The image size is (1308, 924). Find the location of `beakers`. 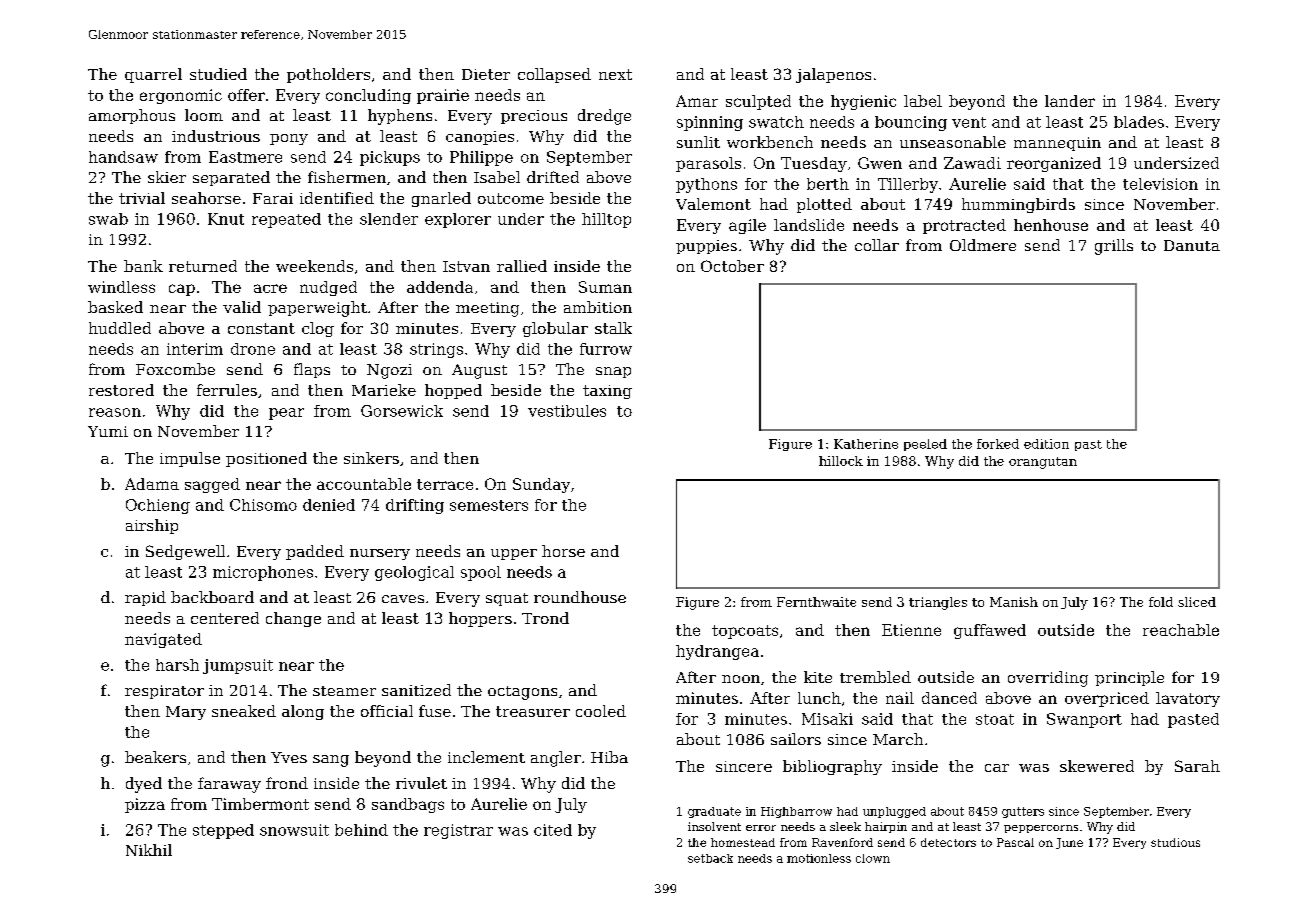

beakers is located at coordinates (155, 757).
